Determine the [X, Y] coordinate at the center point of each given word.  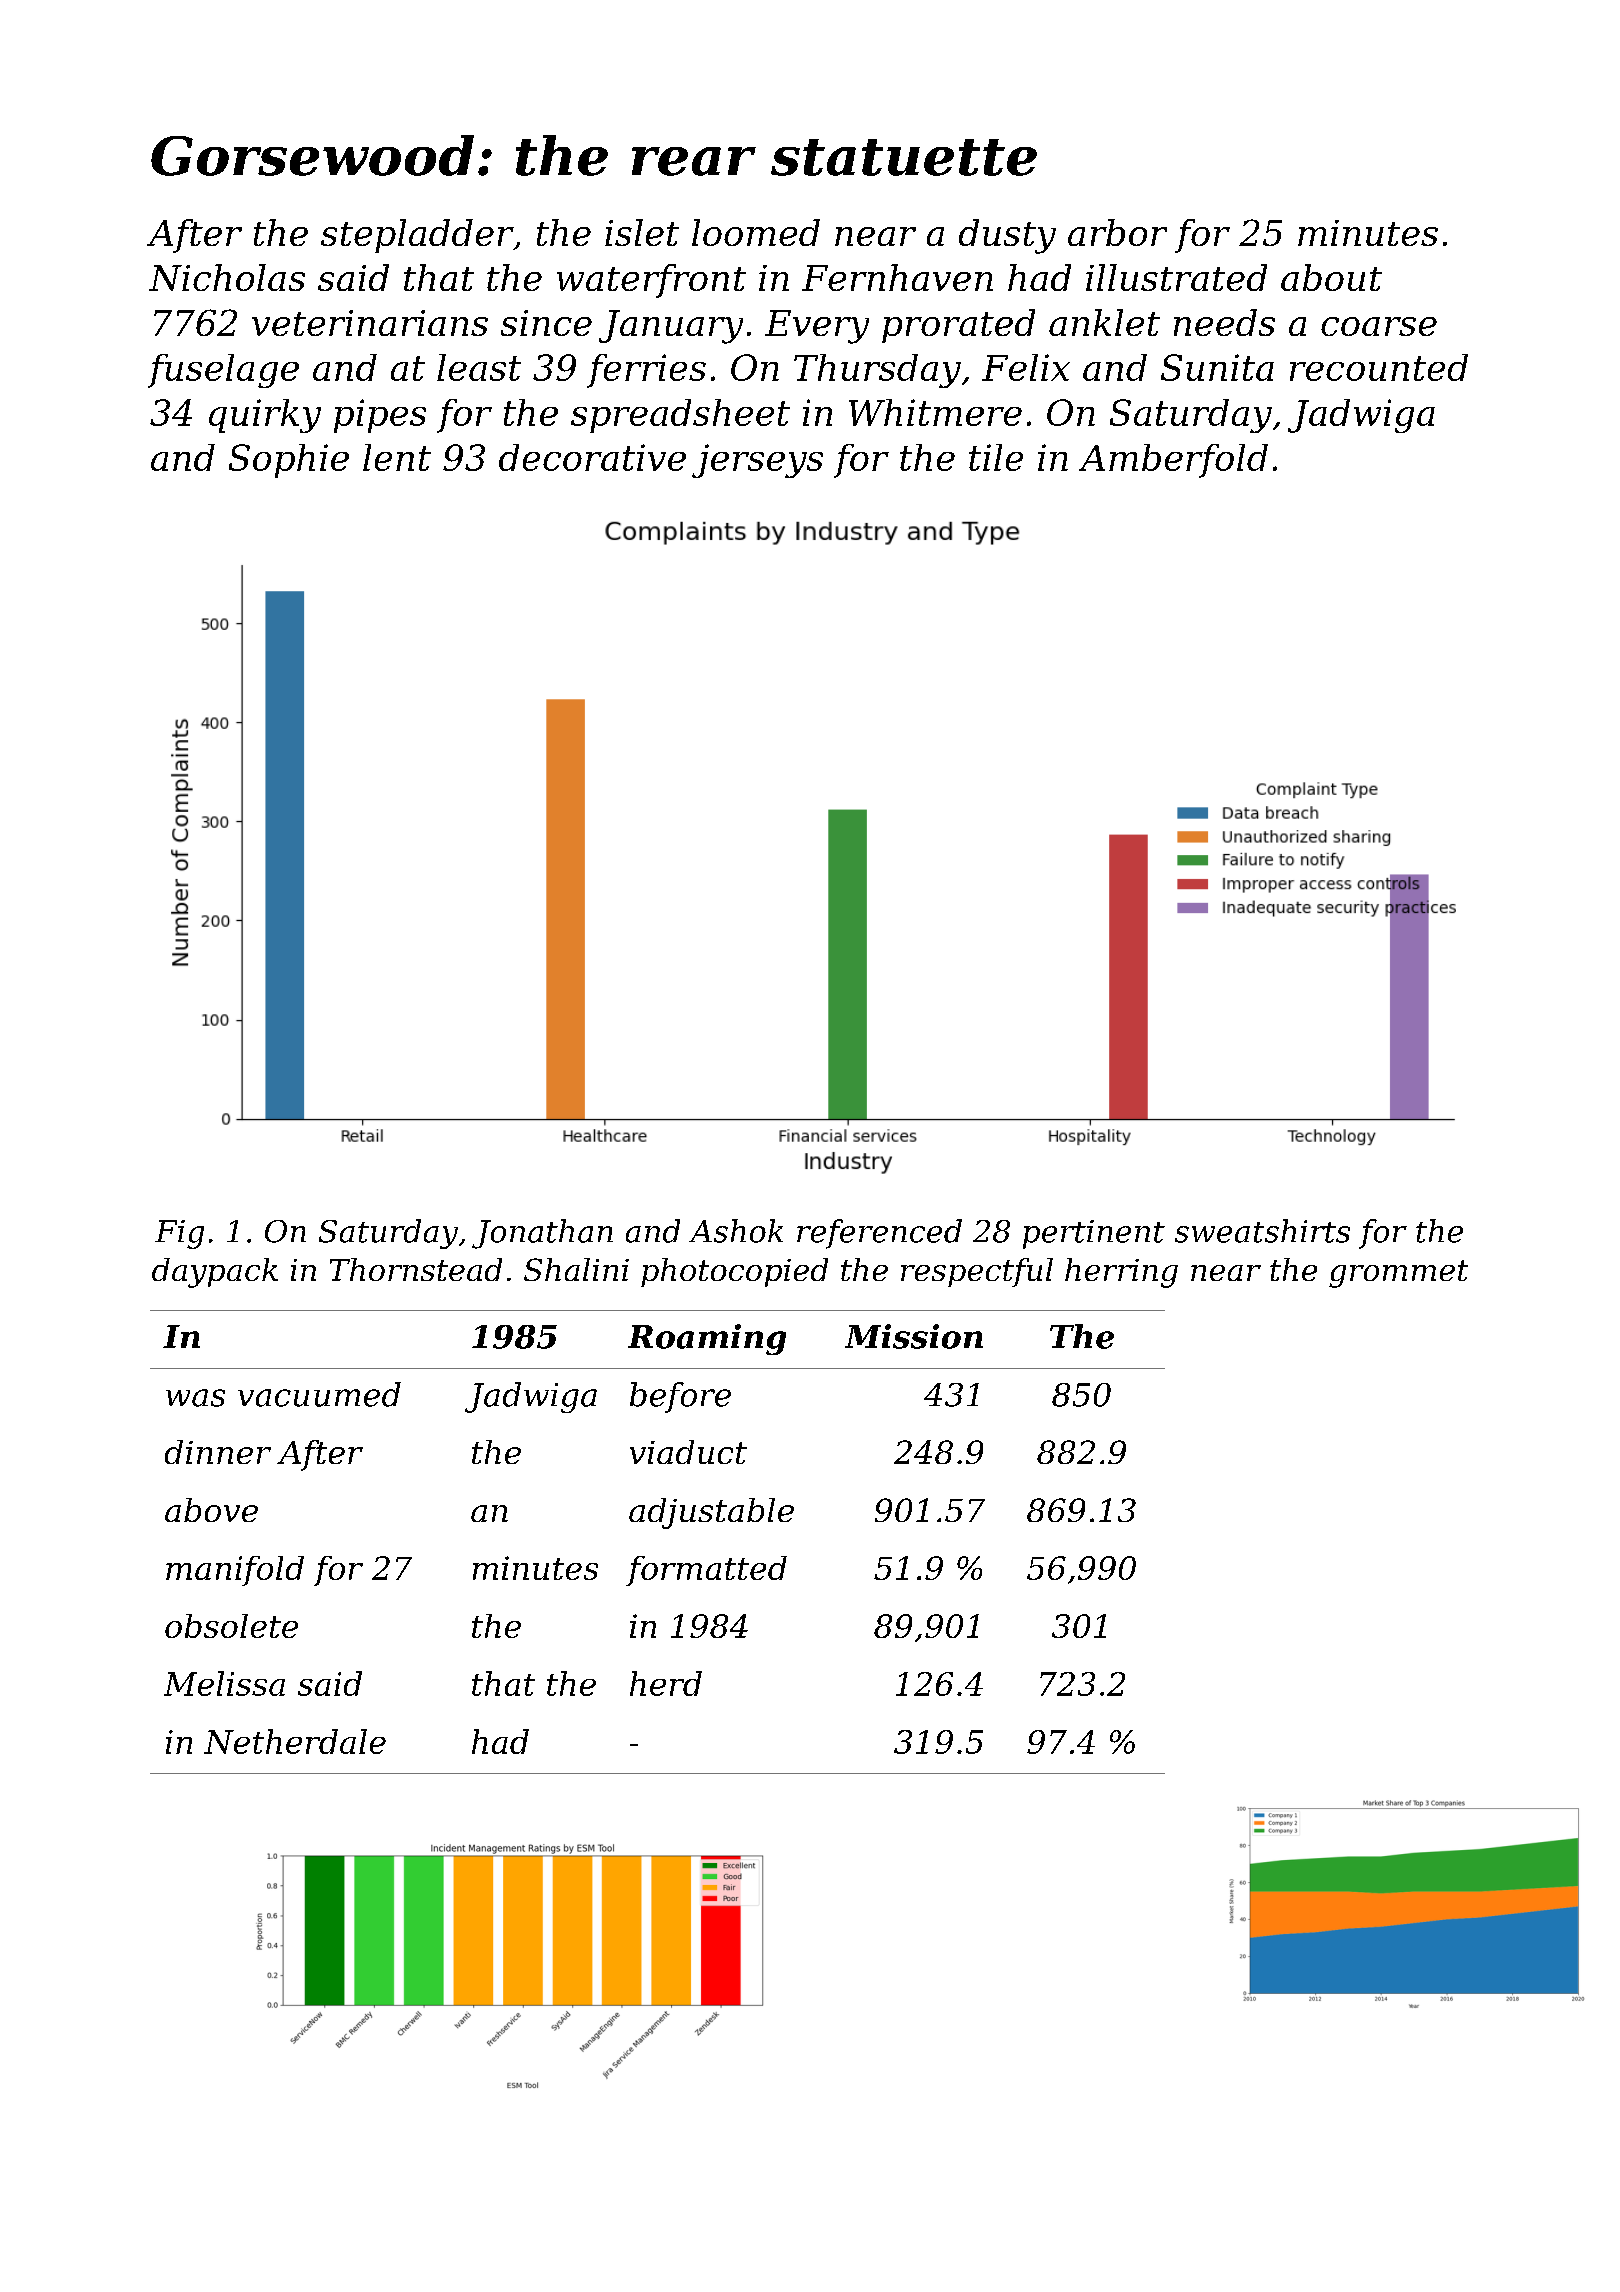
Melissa [224, 1683]
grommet [1398, 1274]
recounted [1379, 367]
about [1331, 277]
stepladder [417, 236]
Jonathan [542, 1234]
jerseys [757, 461]
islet [642, 232]
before [680, 1397]
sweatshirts [1262, 1231]
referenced [879, 1234]
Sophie [289, 461]
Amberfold [1173, 461]
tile [996, 457]
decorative [592, 457]
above [211, 1510]
